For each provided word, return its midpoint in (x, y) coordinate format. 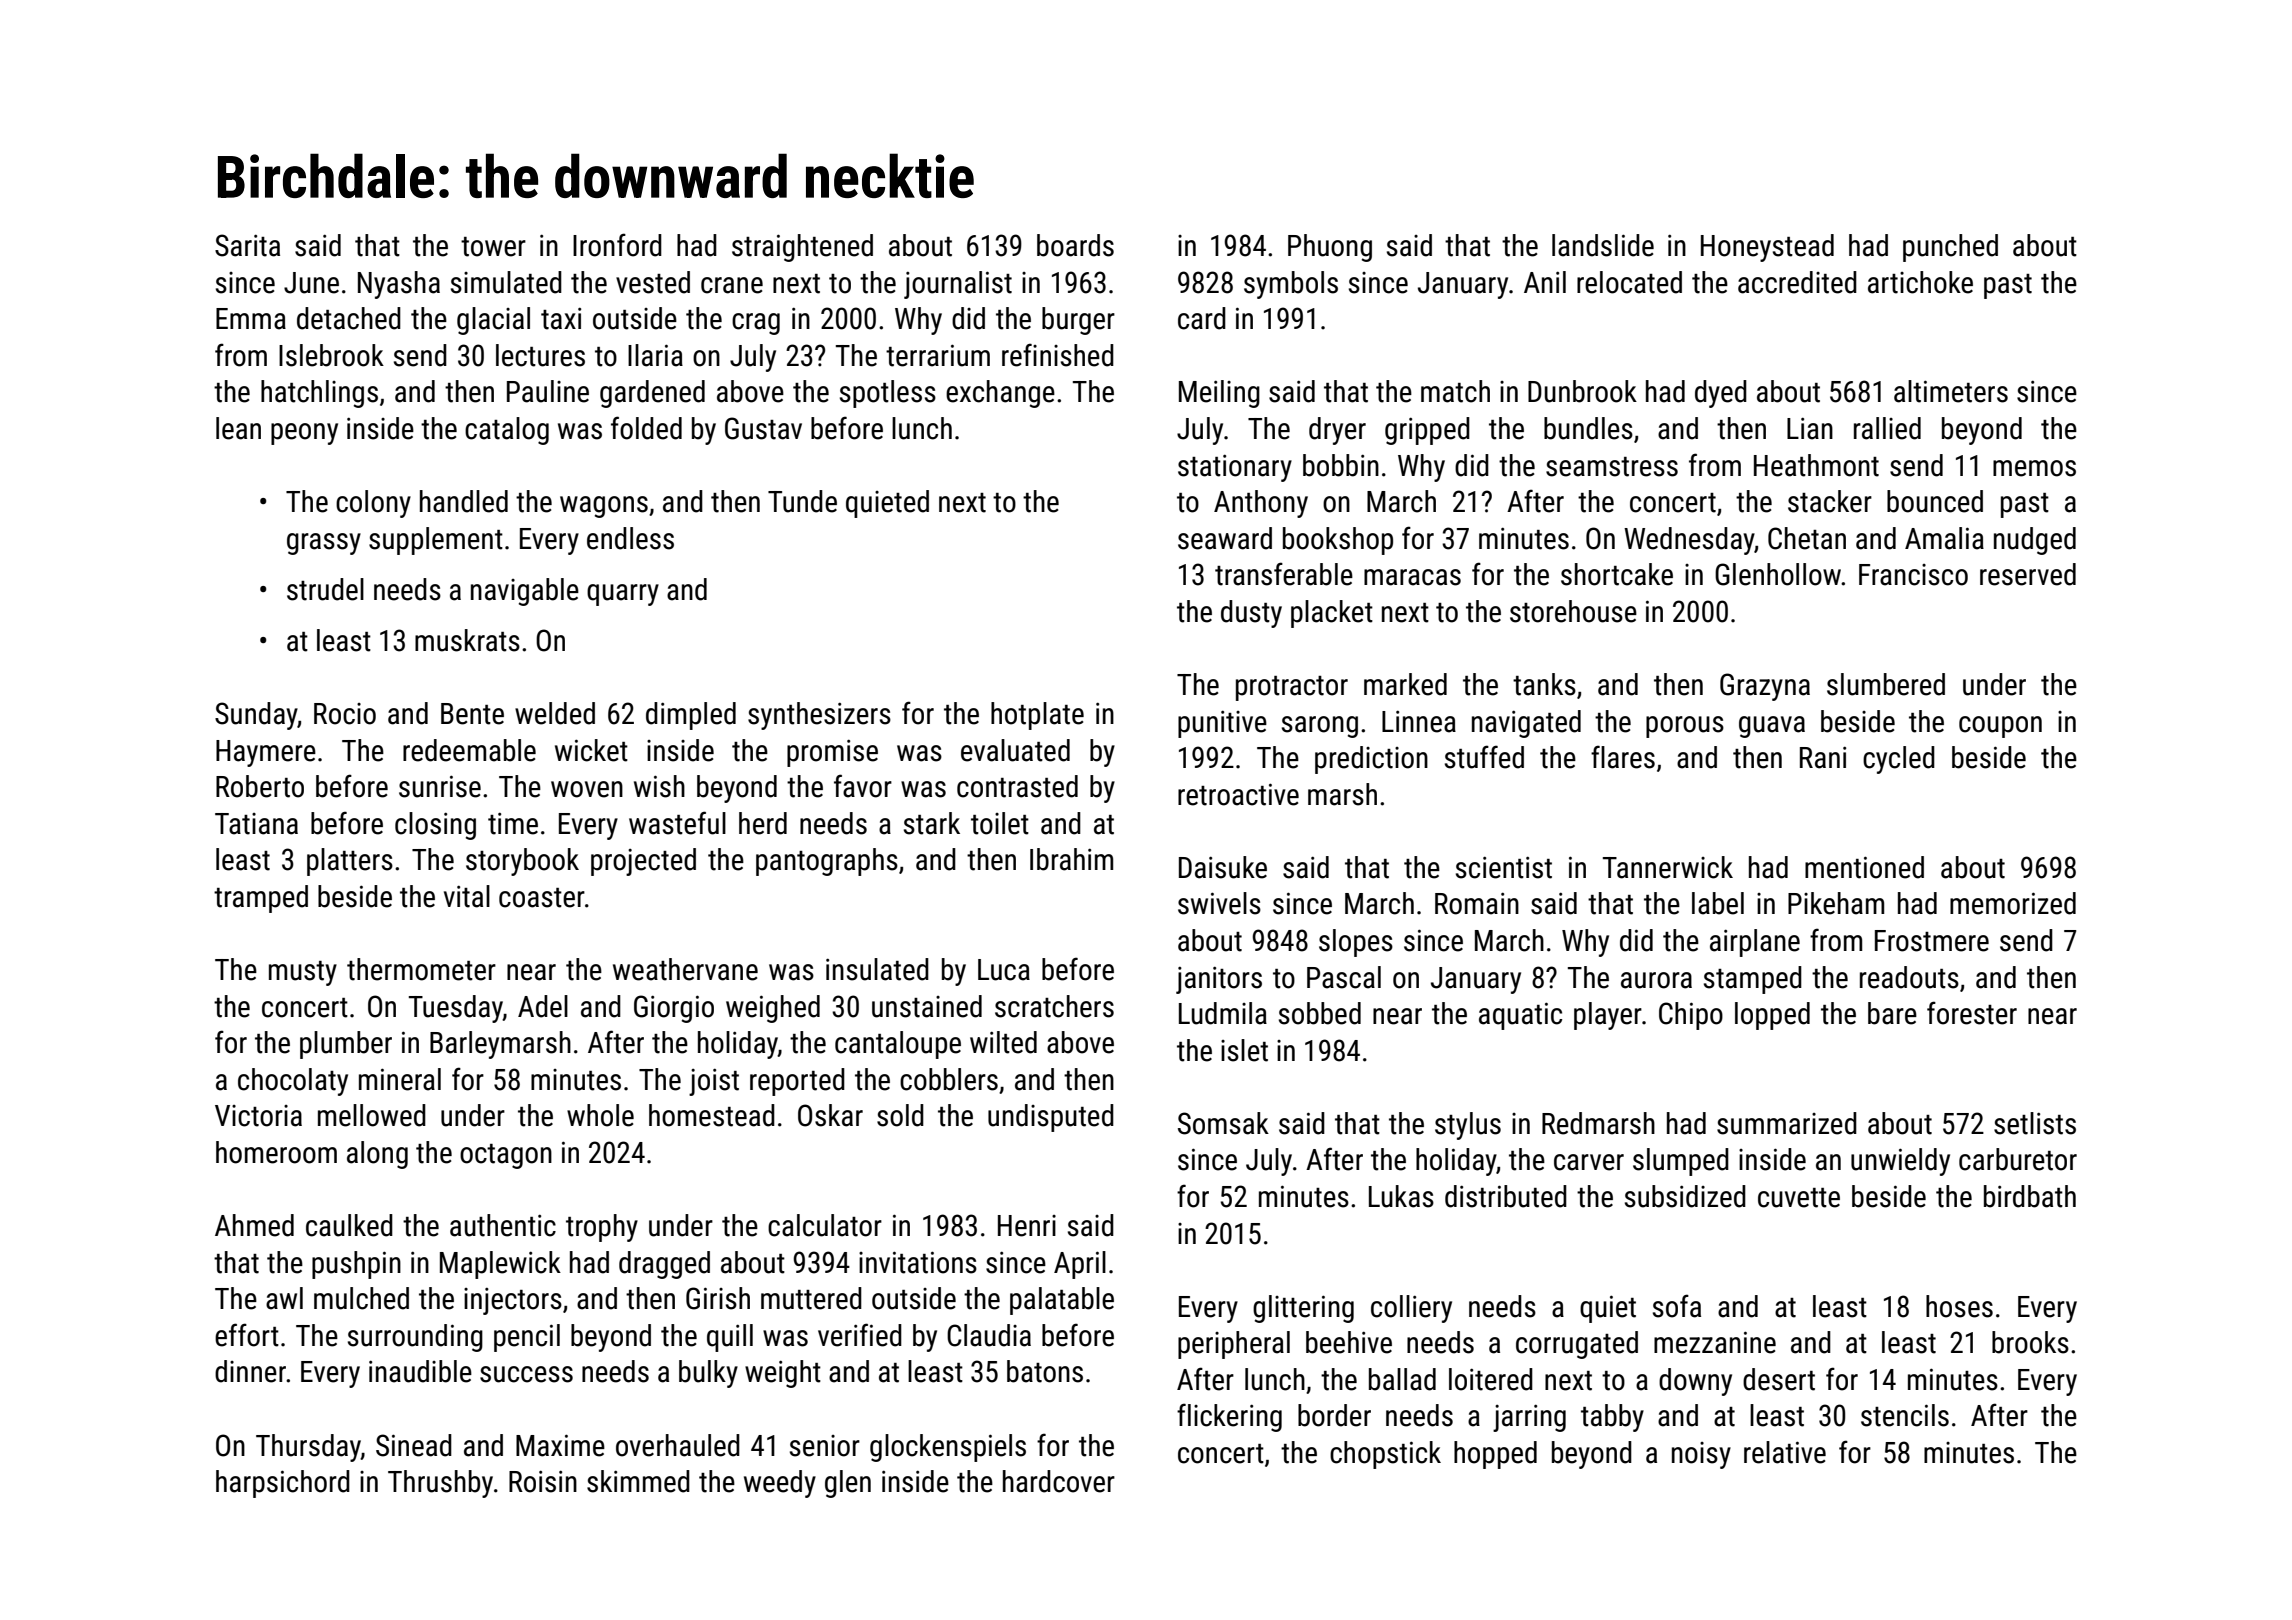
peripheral (1234, 1345)
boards (1075, 245)
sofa (1677, 1306)
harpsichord (283, 1484)
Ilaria (655, 355)
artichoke (1920, 282)
